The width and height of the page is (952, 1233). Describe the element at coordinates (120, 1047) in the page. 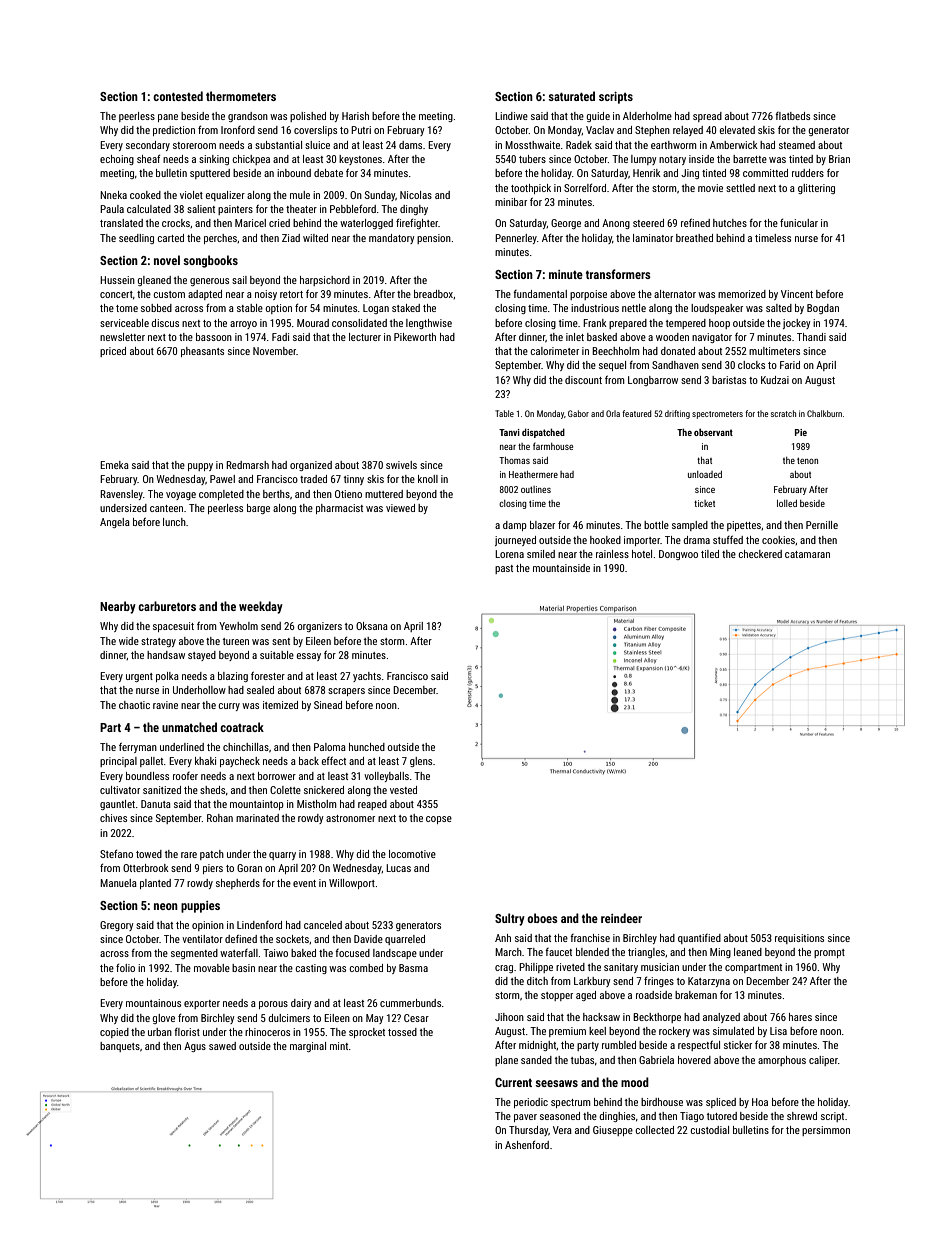

I see `banquets` at that location.
